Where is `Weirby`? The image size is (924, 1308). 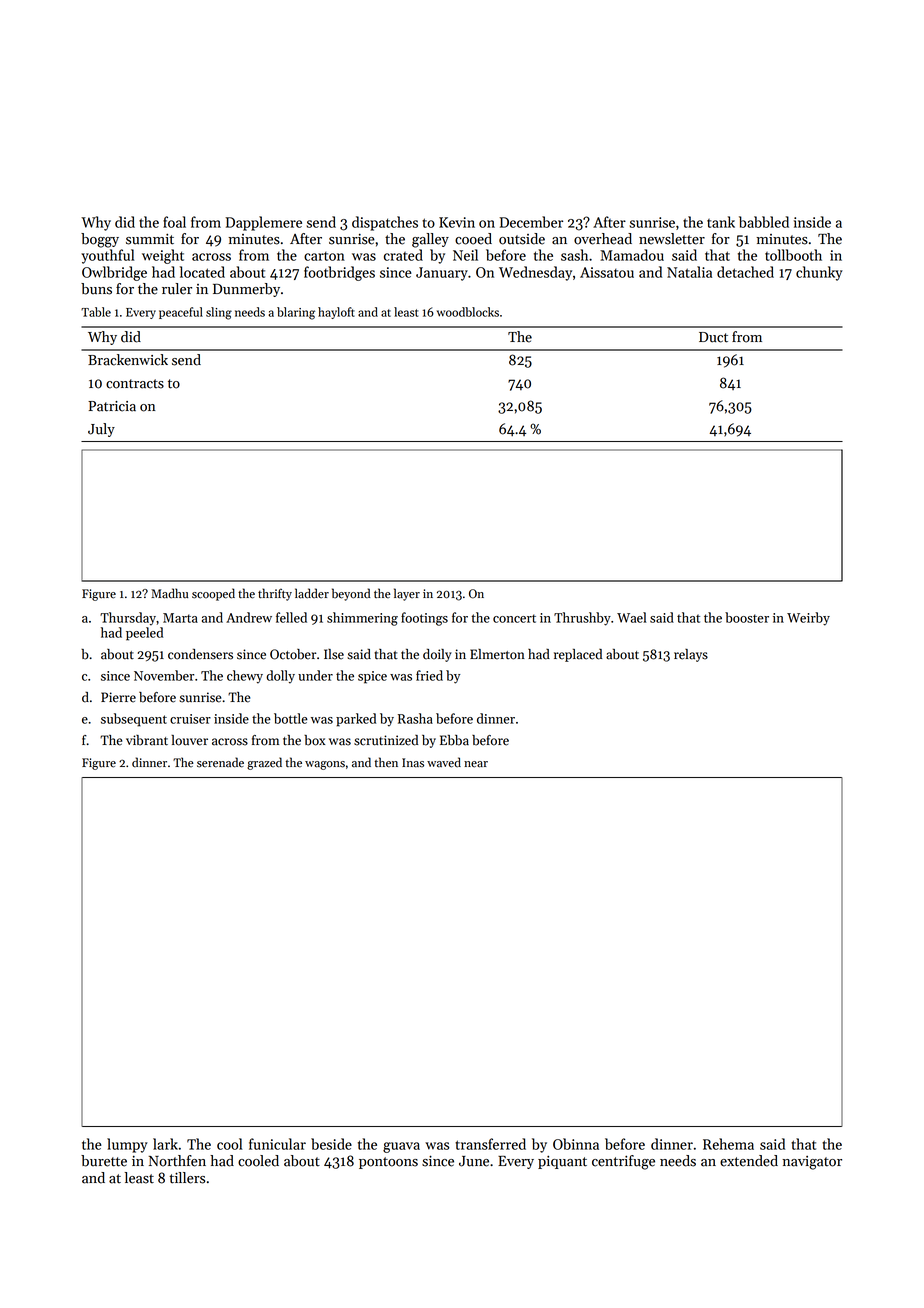
Weirby is located at coordinates (808, 619).
